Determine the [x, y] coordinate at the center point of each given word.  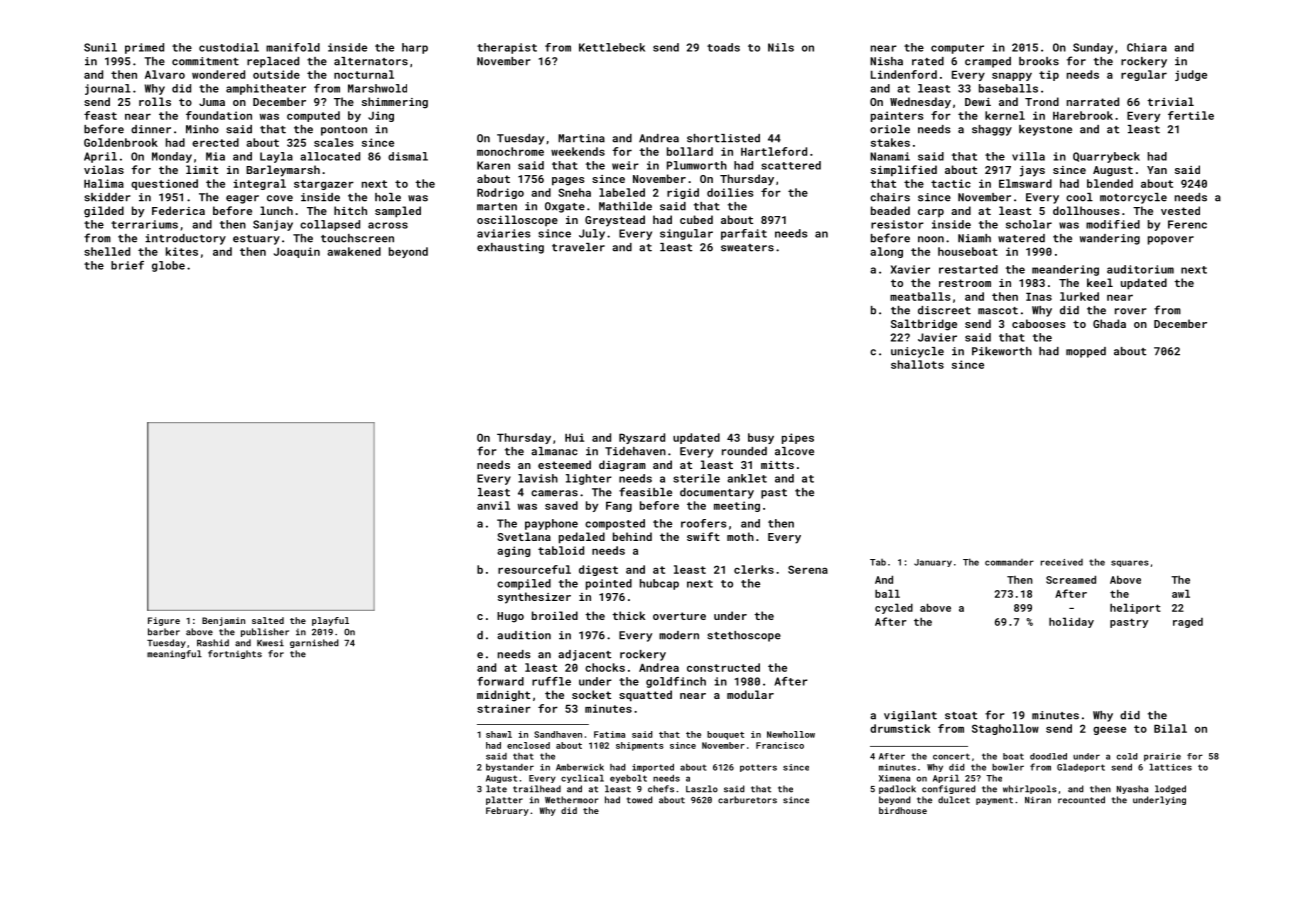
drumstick [900, 728]
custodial [229, 47]
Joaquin [297, 252]
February [507, 811]
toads [723, 47]
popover [1171, 240]
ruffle [551, 681]
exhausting [510, 248]
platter [504, 800]
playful [330, 621]
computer [957, 49]
